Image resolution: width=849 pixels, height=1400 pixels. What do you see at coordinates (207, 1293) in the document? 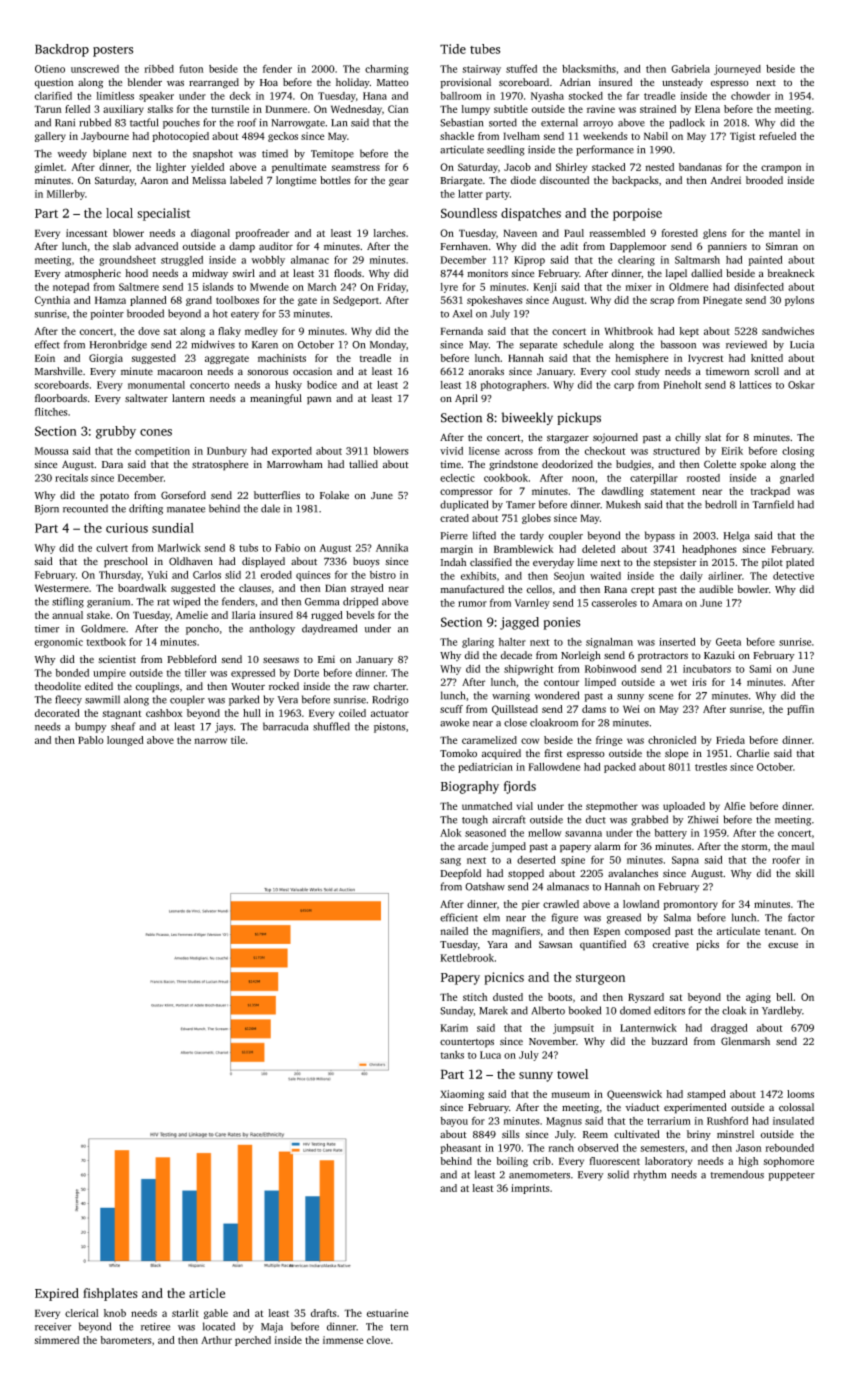
I see `article` at bounding box center [207, 1293].
